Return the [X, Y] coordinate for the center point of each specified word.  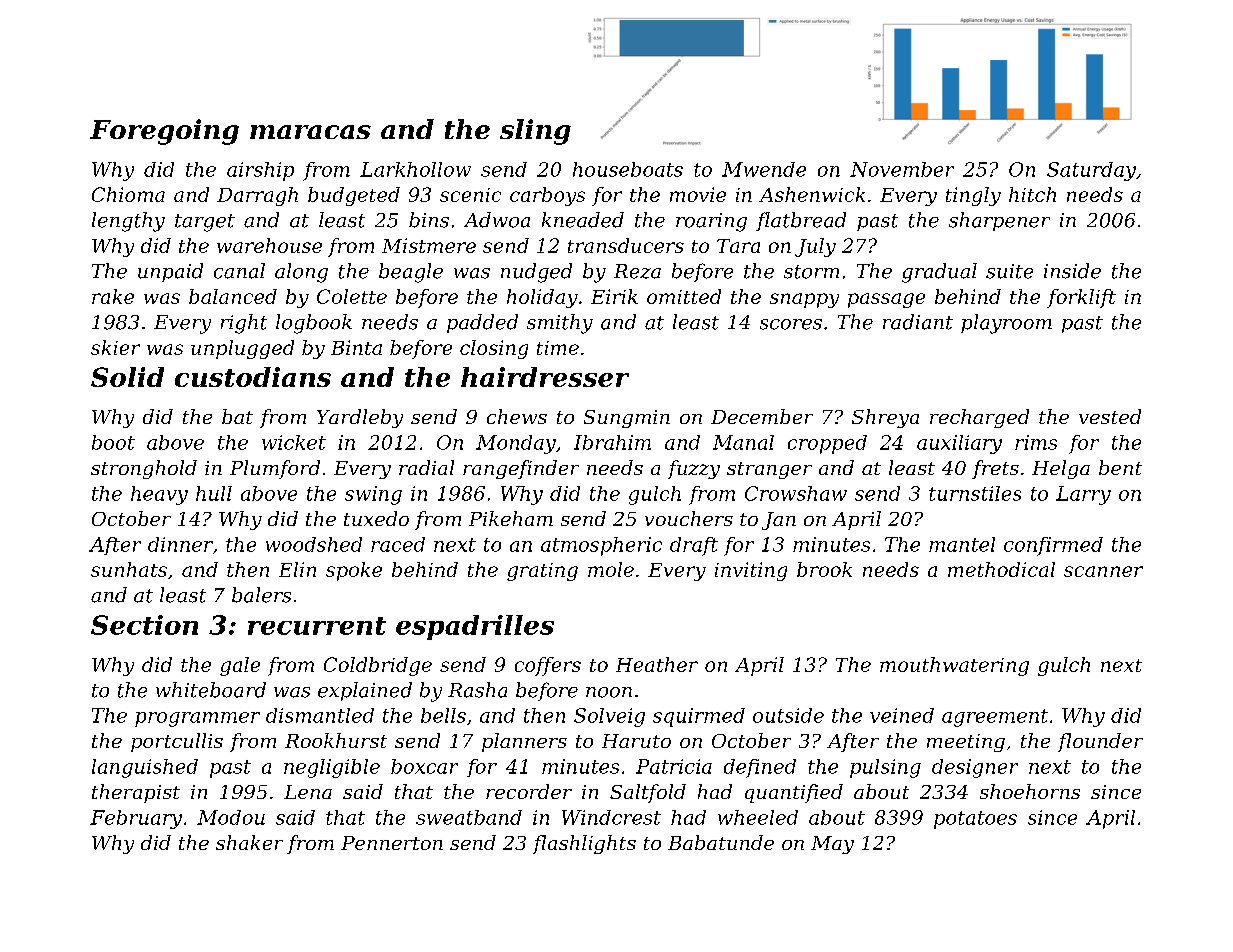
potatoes [975, 820]
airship [260, 171]
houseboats [628, 169]
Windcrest [611, 817]
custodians [253, 377]
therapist [136, 793]
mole [611, 569]
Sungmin [627, 419]
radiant [918, 322]
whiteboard [211, 690]
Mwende [764, 169]
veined [902, 715]
